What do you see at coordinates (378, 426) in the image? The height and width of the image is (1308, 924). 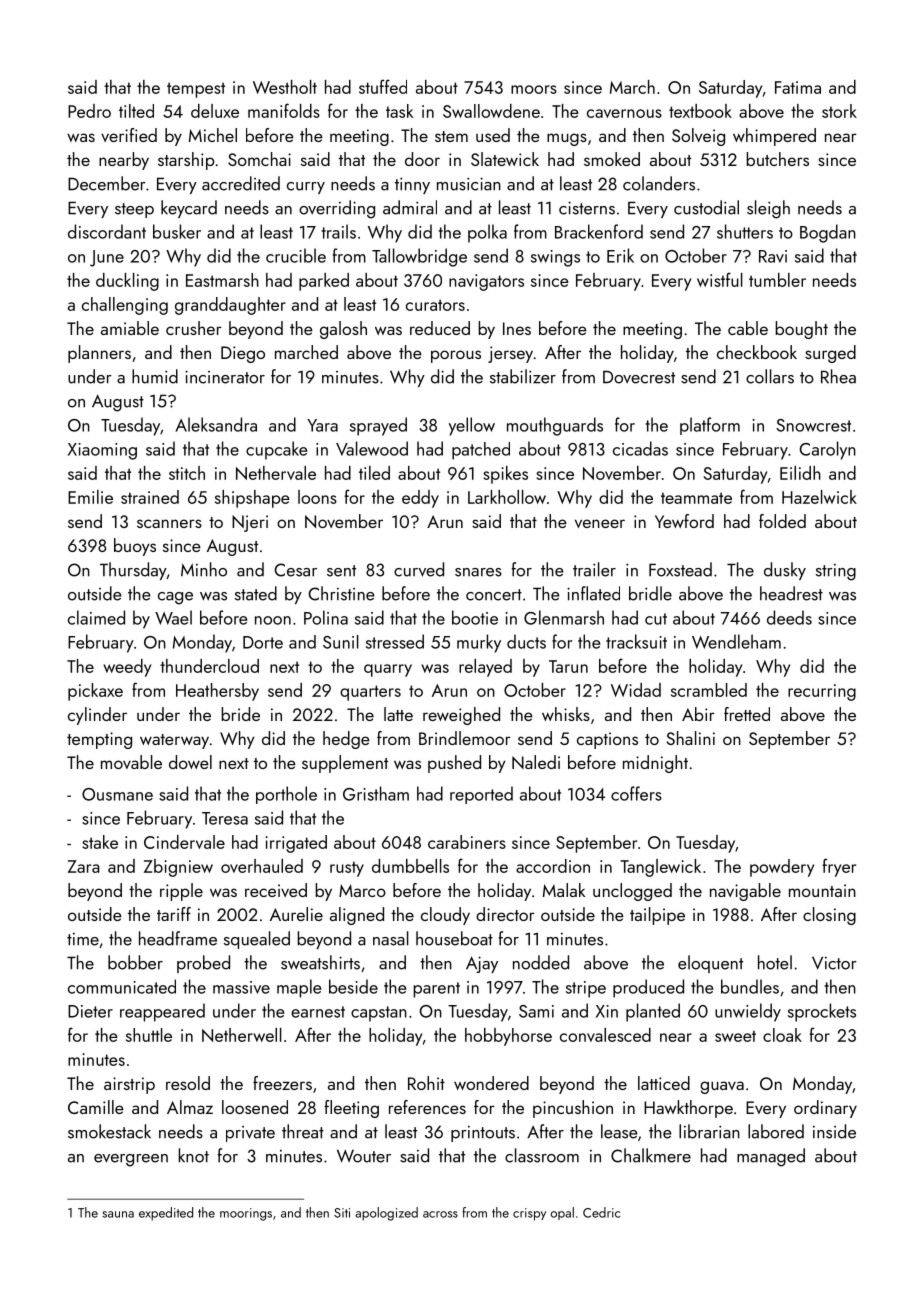 I see `sprayed` at bounding box center [378, 426].
